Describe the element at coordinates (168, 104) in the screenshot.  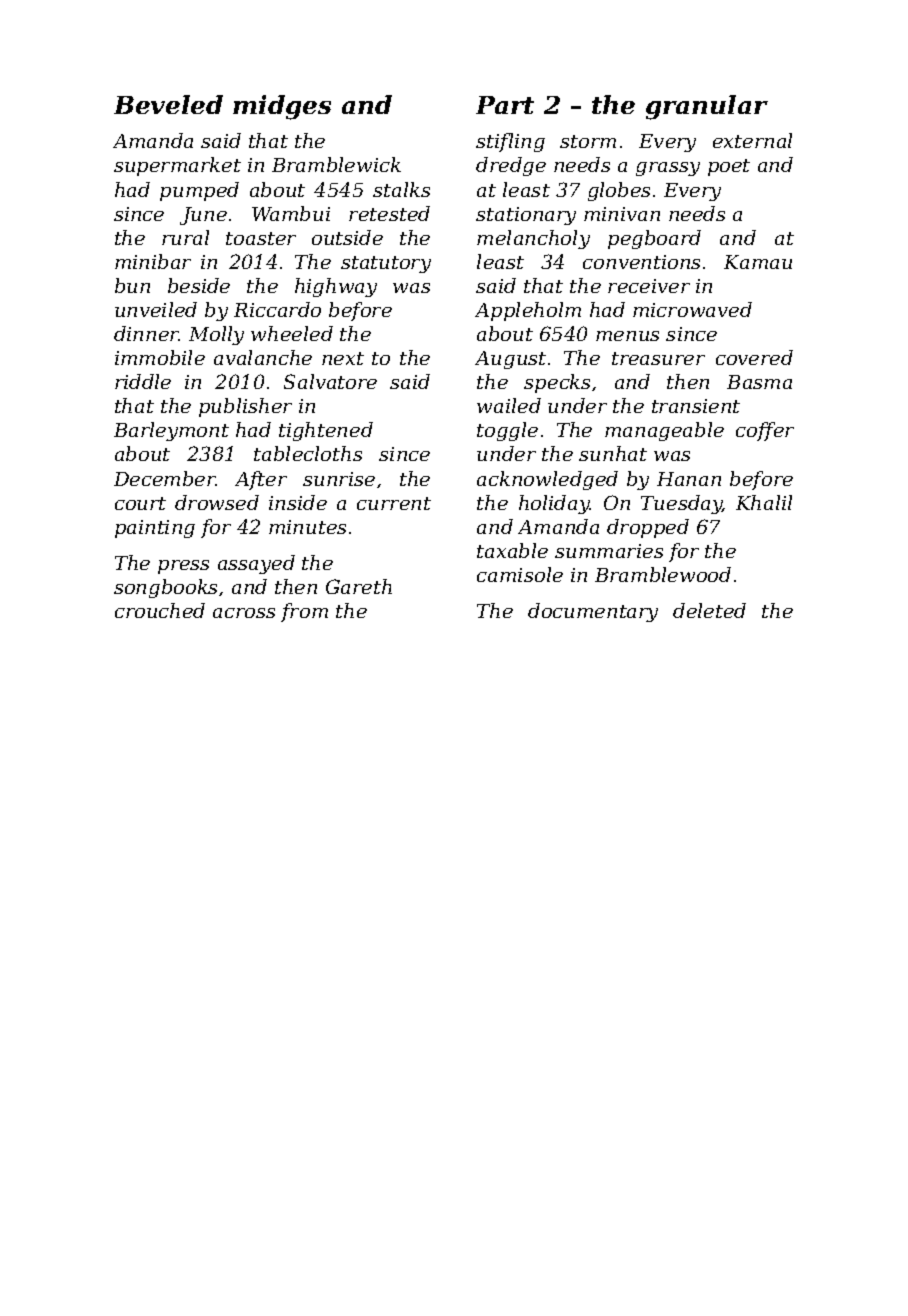
I see `Beveled` at that location.
